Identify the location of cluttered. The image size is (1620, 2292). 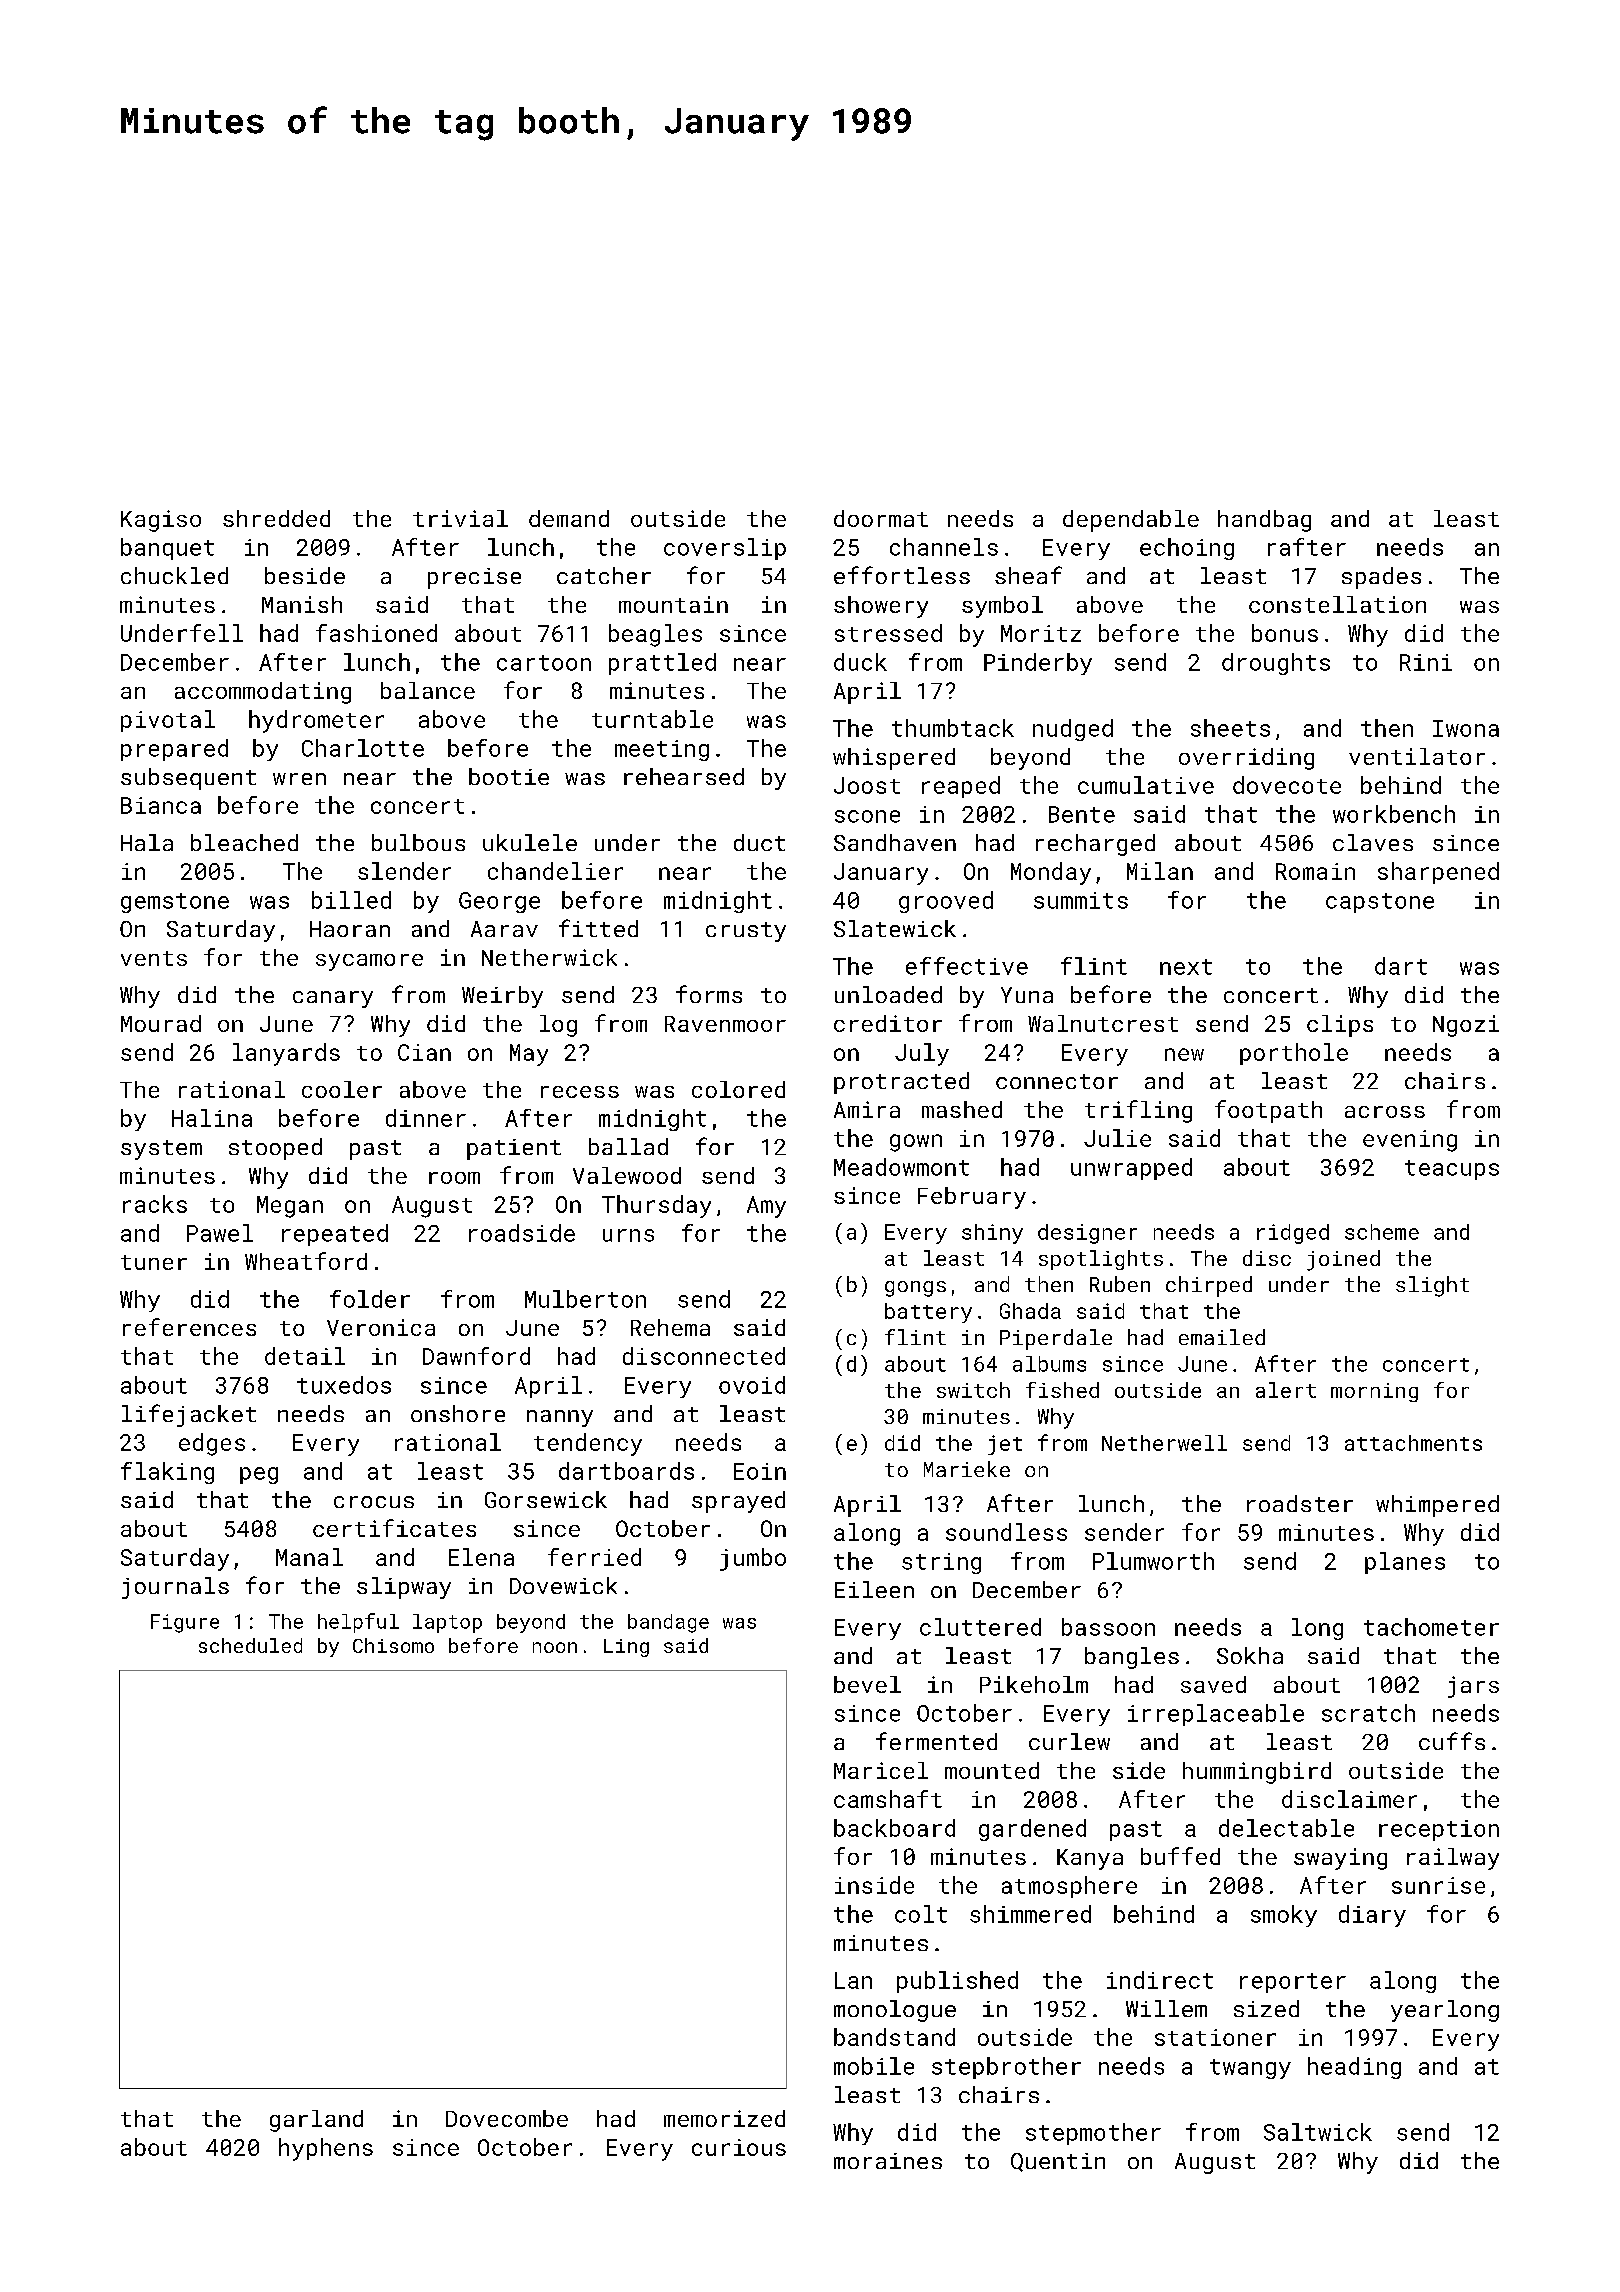
(980, 1627).
